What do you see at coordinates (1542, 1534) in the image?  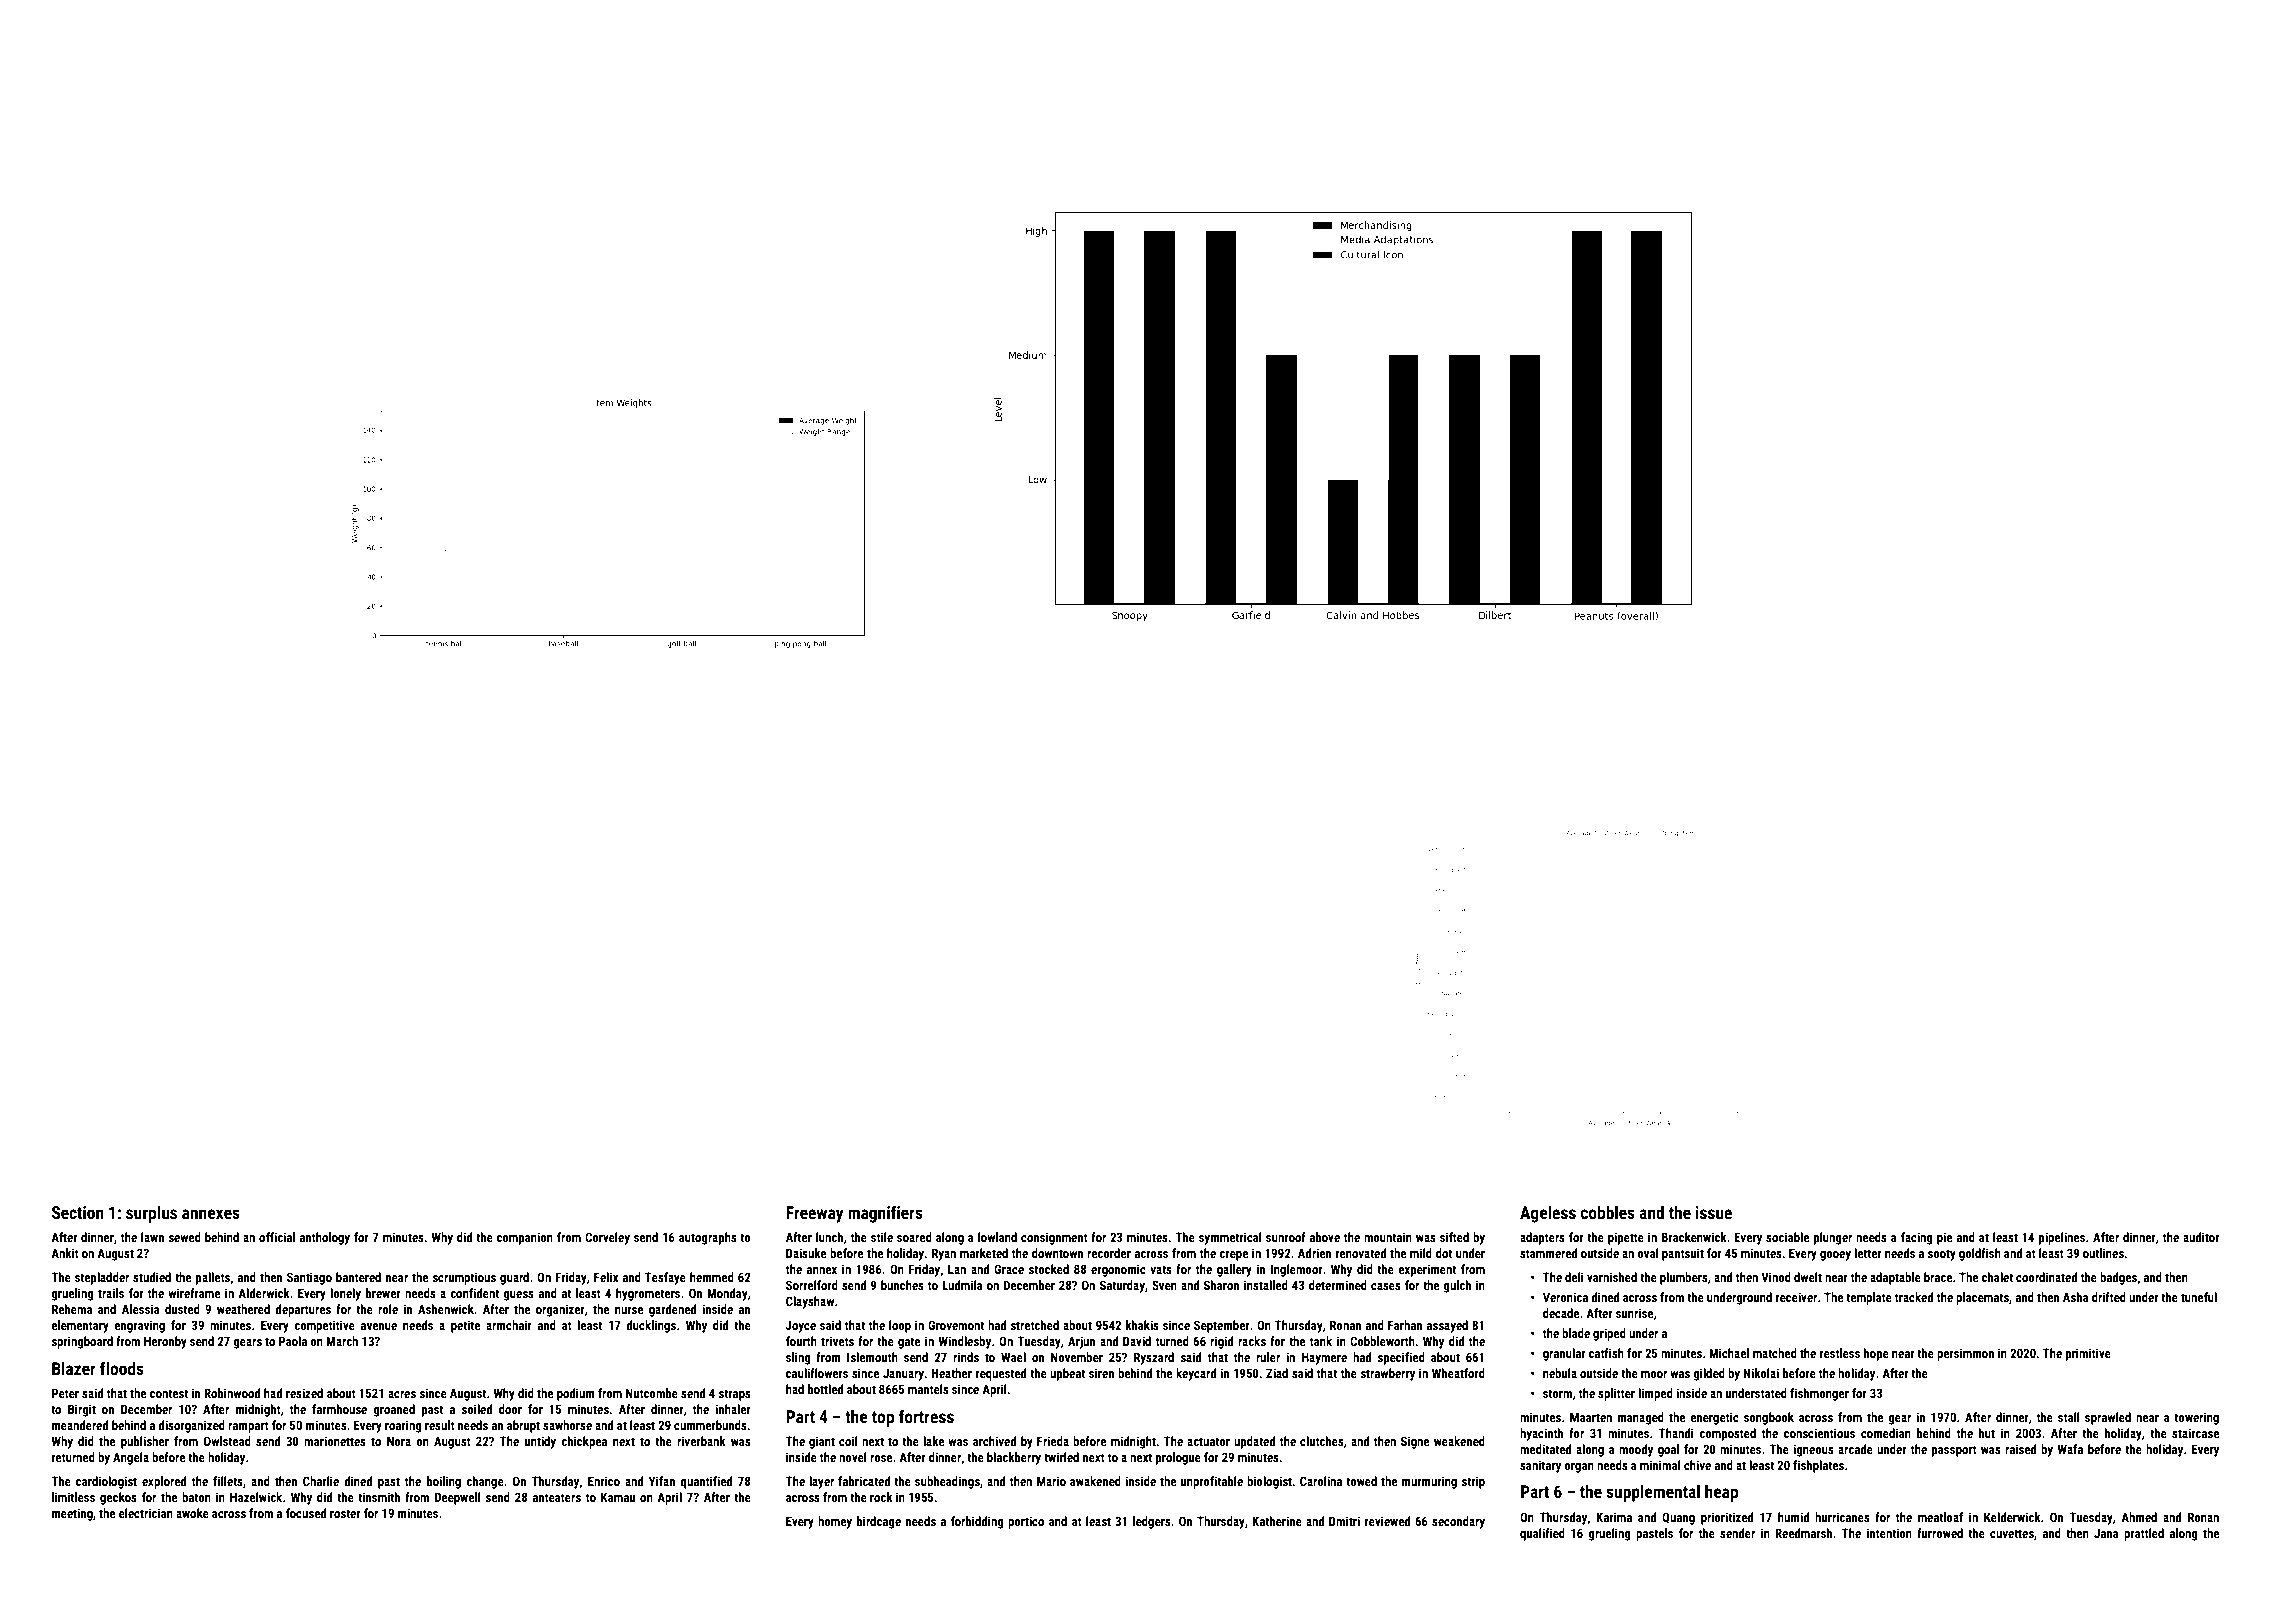 I see `qualified` at bounding box center [1542, 1534].
